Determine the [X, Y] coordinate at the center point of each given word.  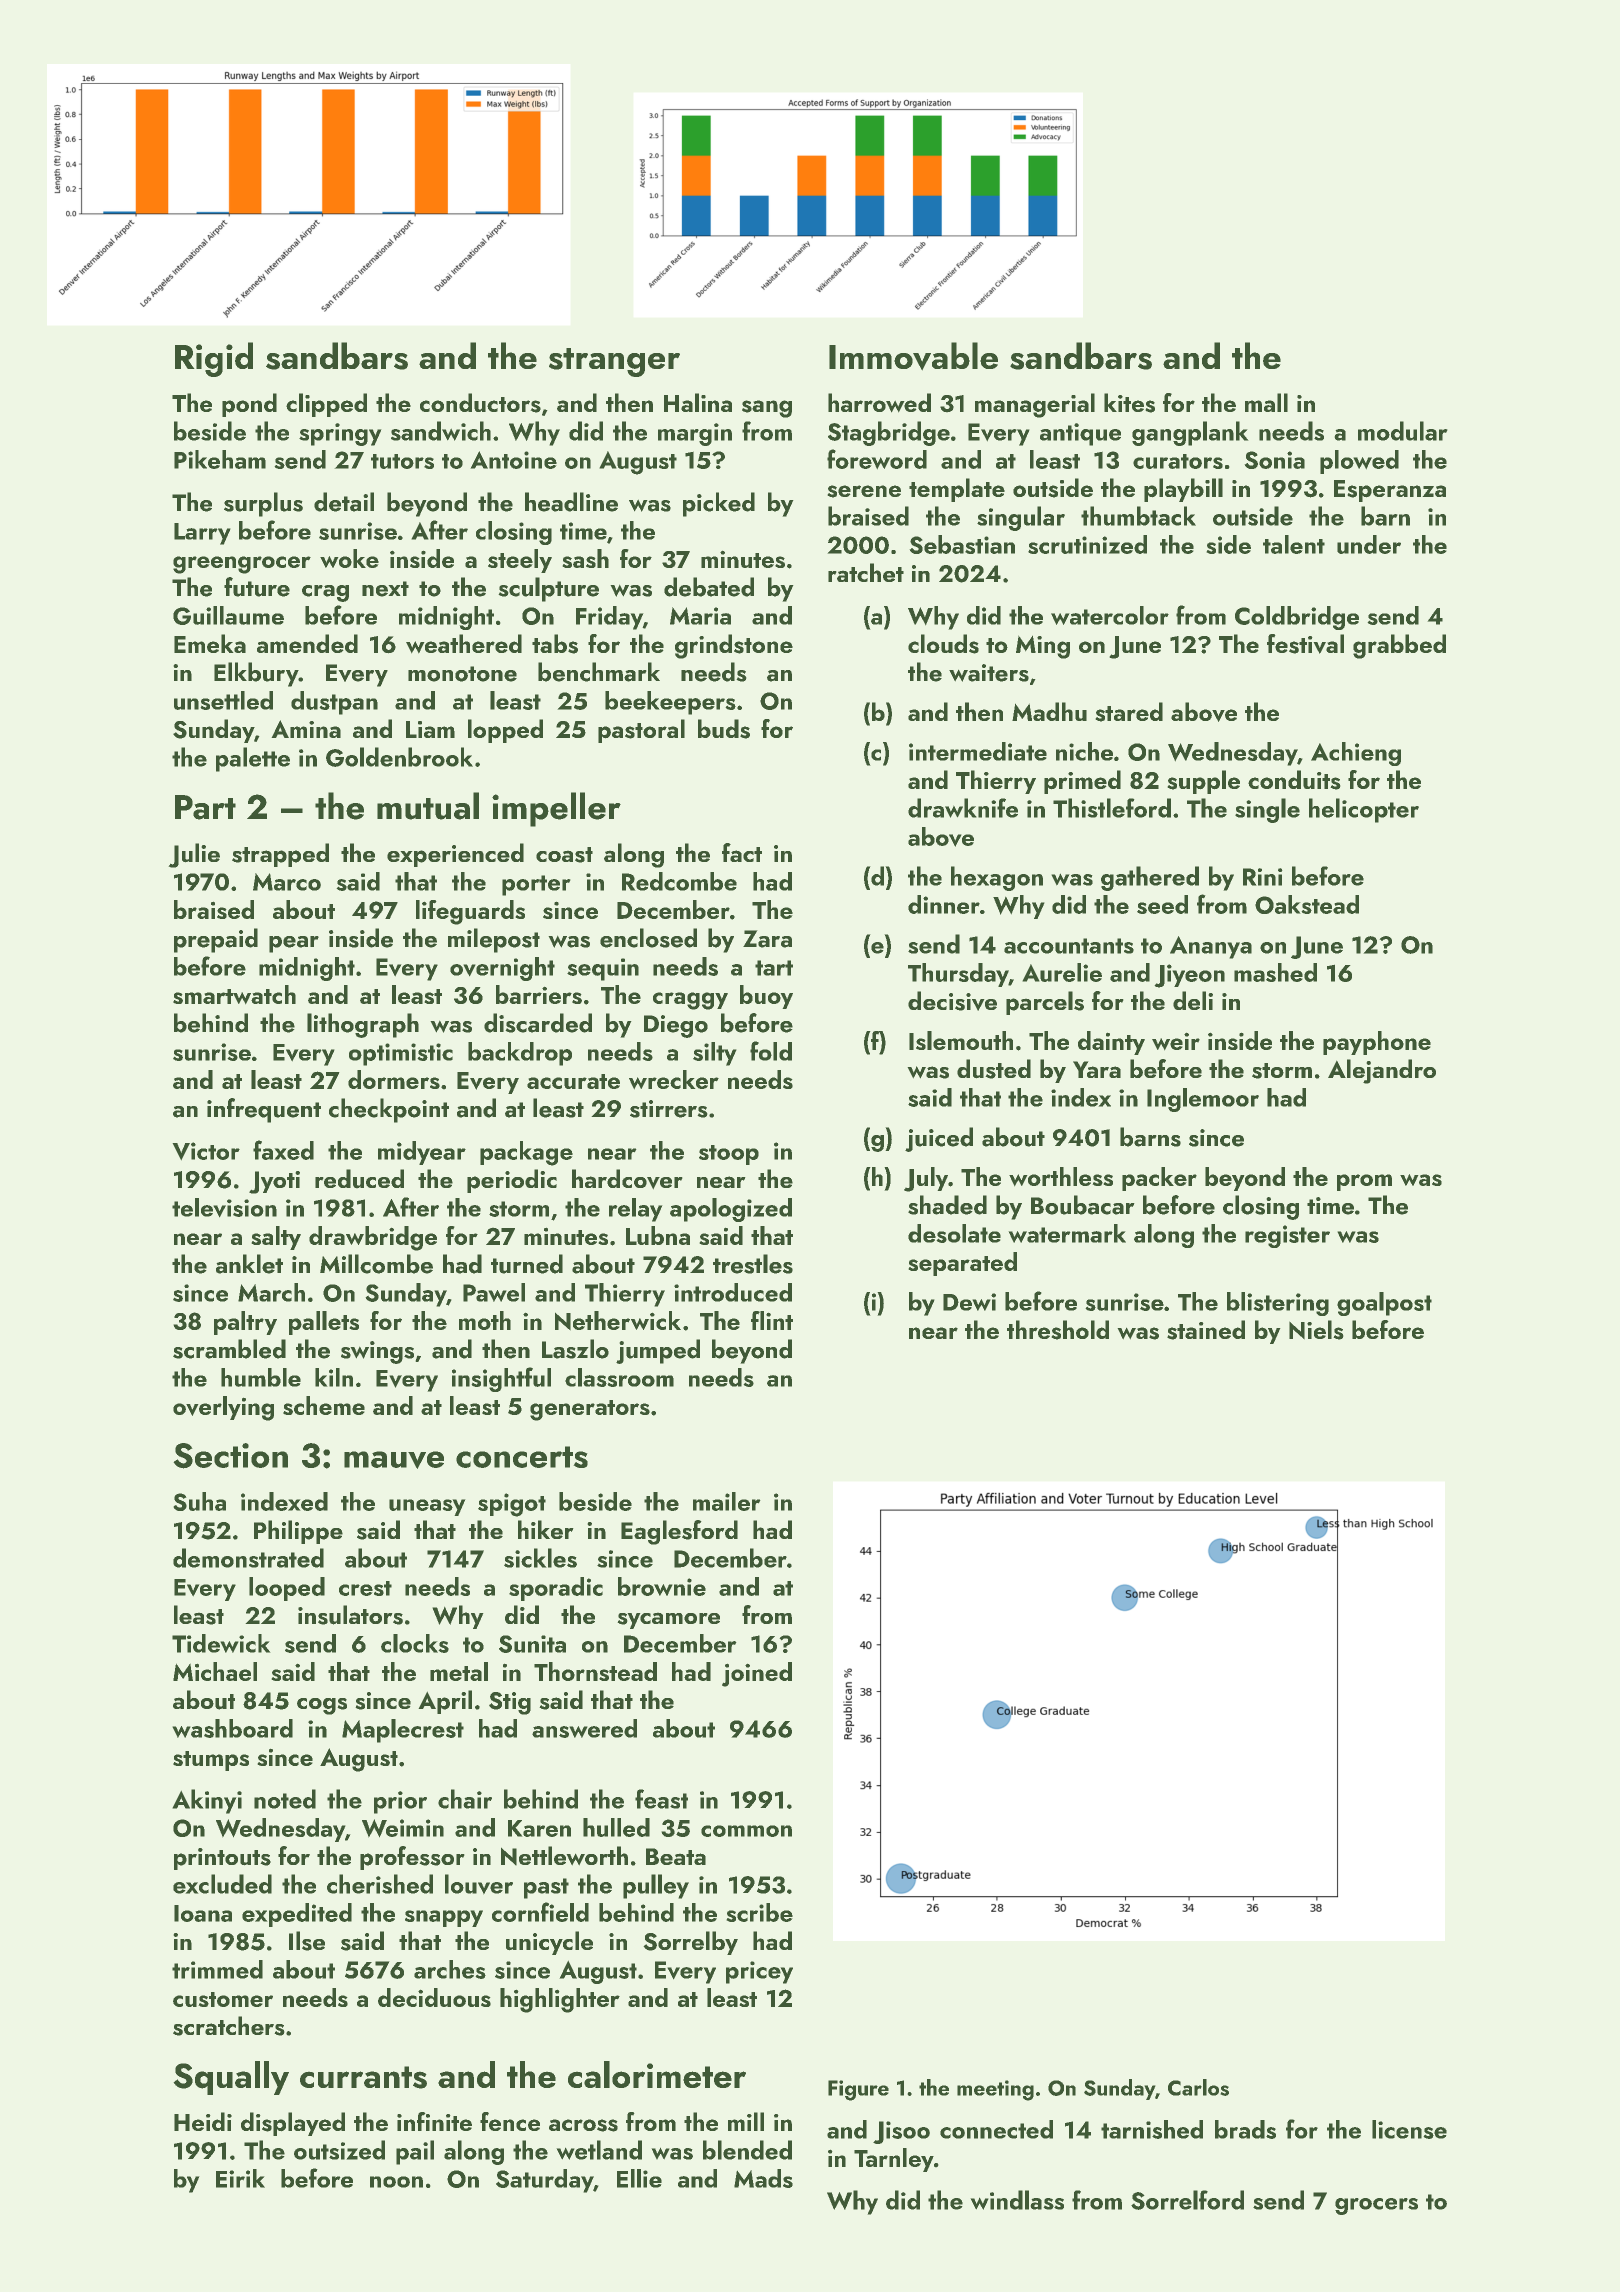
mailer [727, 1501]
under [1369, 544]
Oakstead [1307, 904]
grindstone [734, 646]
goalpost [1384, 1304]
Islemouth [961, 1040]
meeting [995, 2090]
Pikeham [220, 459]
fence [510, 2121]
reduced [359, 1179]
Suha [199, 1501]
